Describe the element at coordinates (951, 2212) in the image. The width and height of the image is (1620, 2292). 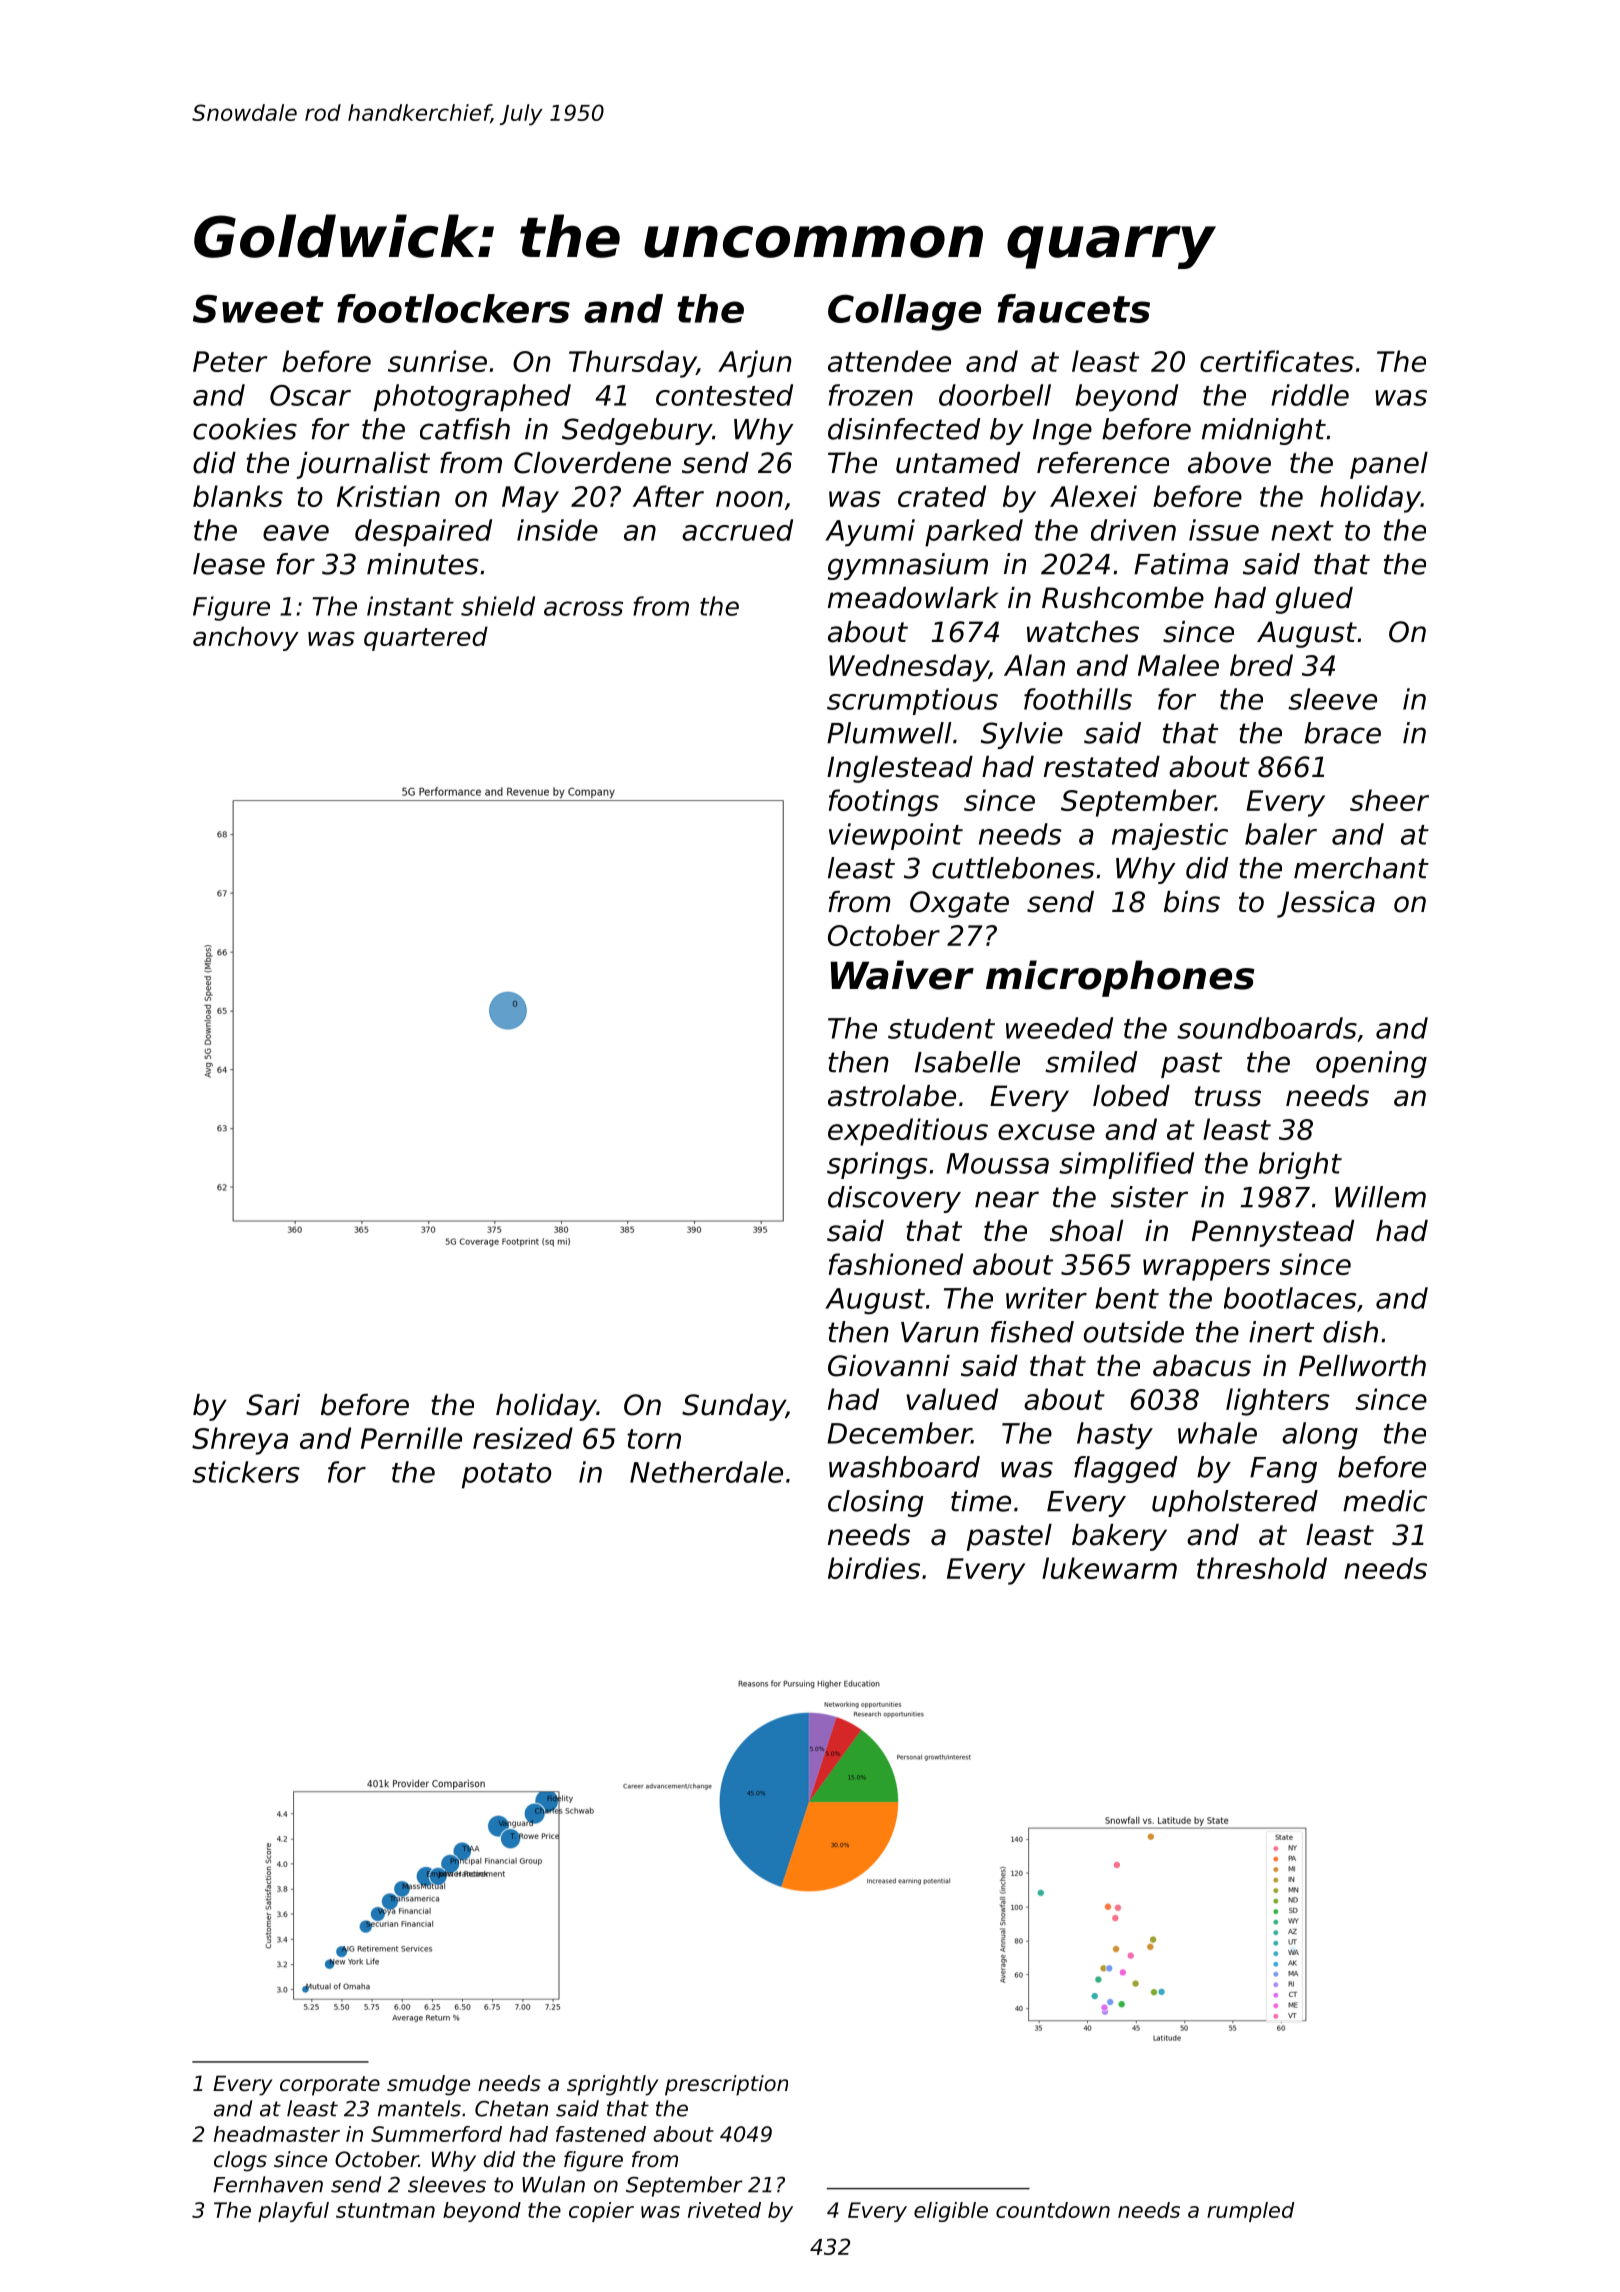
I see `eligible` at that location.
